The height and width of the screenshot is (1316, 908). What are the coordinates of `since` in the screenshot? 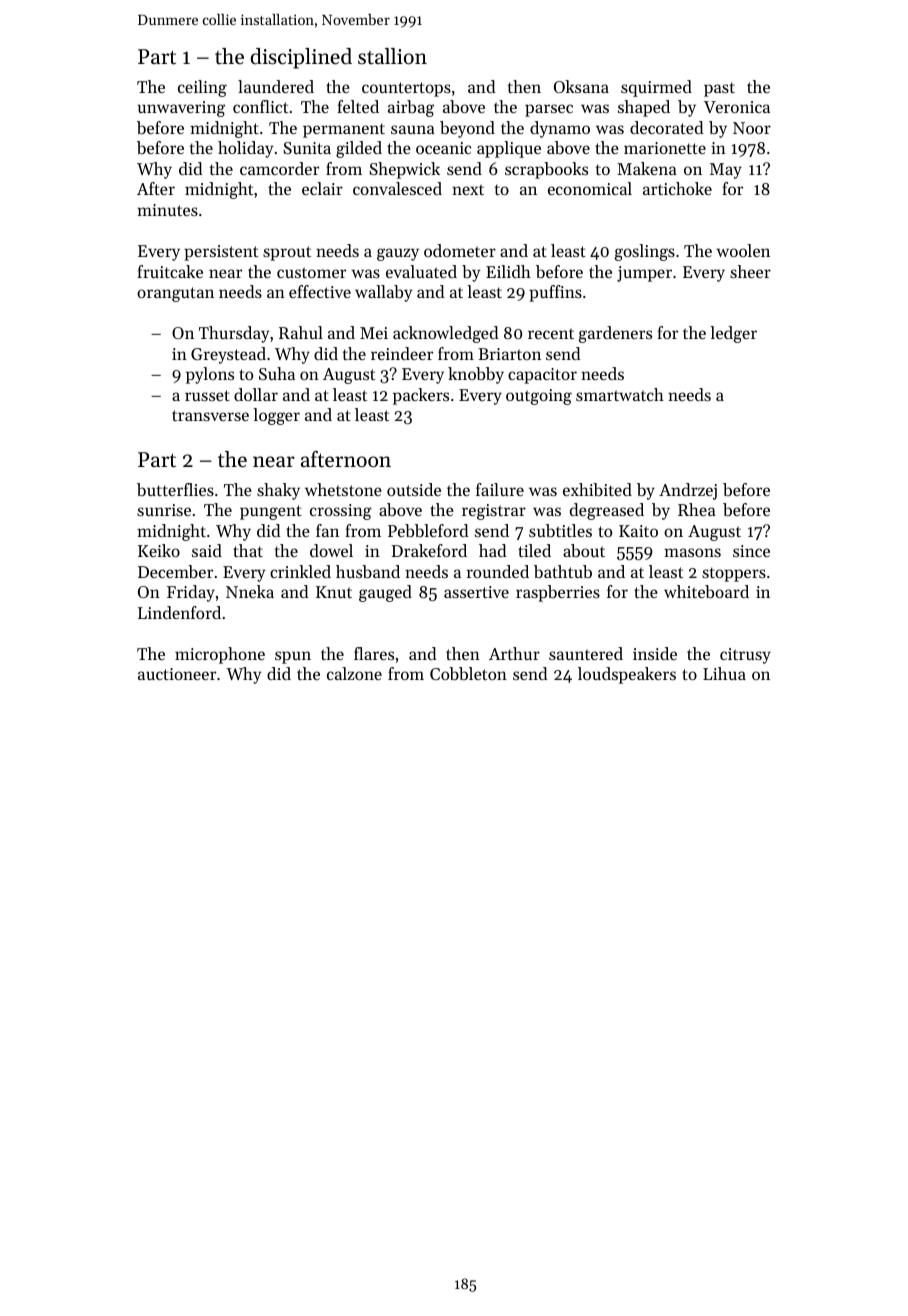 It's located at (751, 551).
